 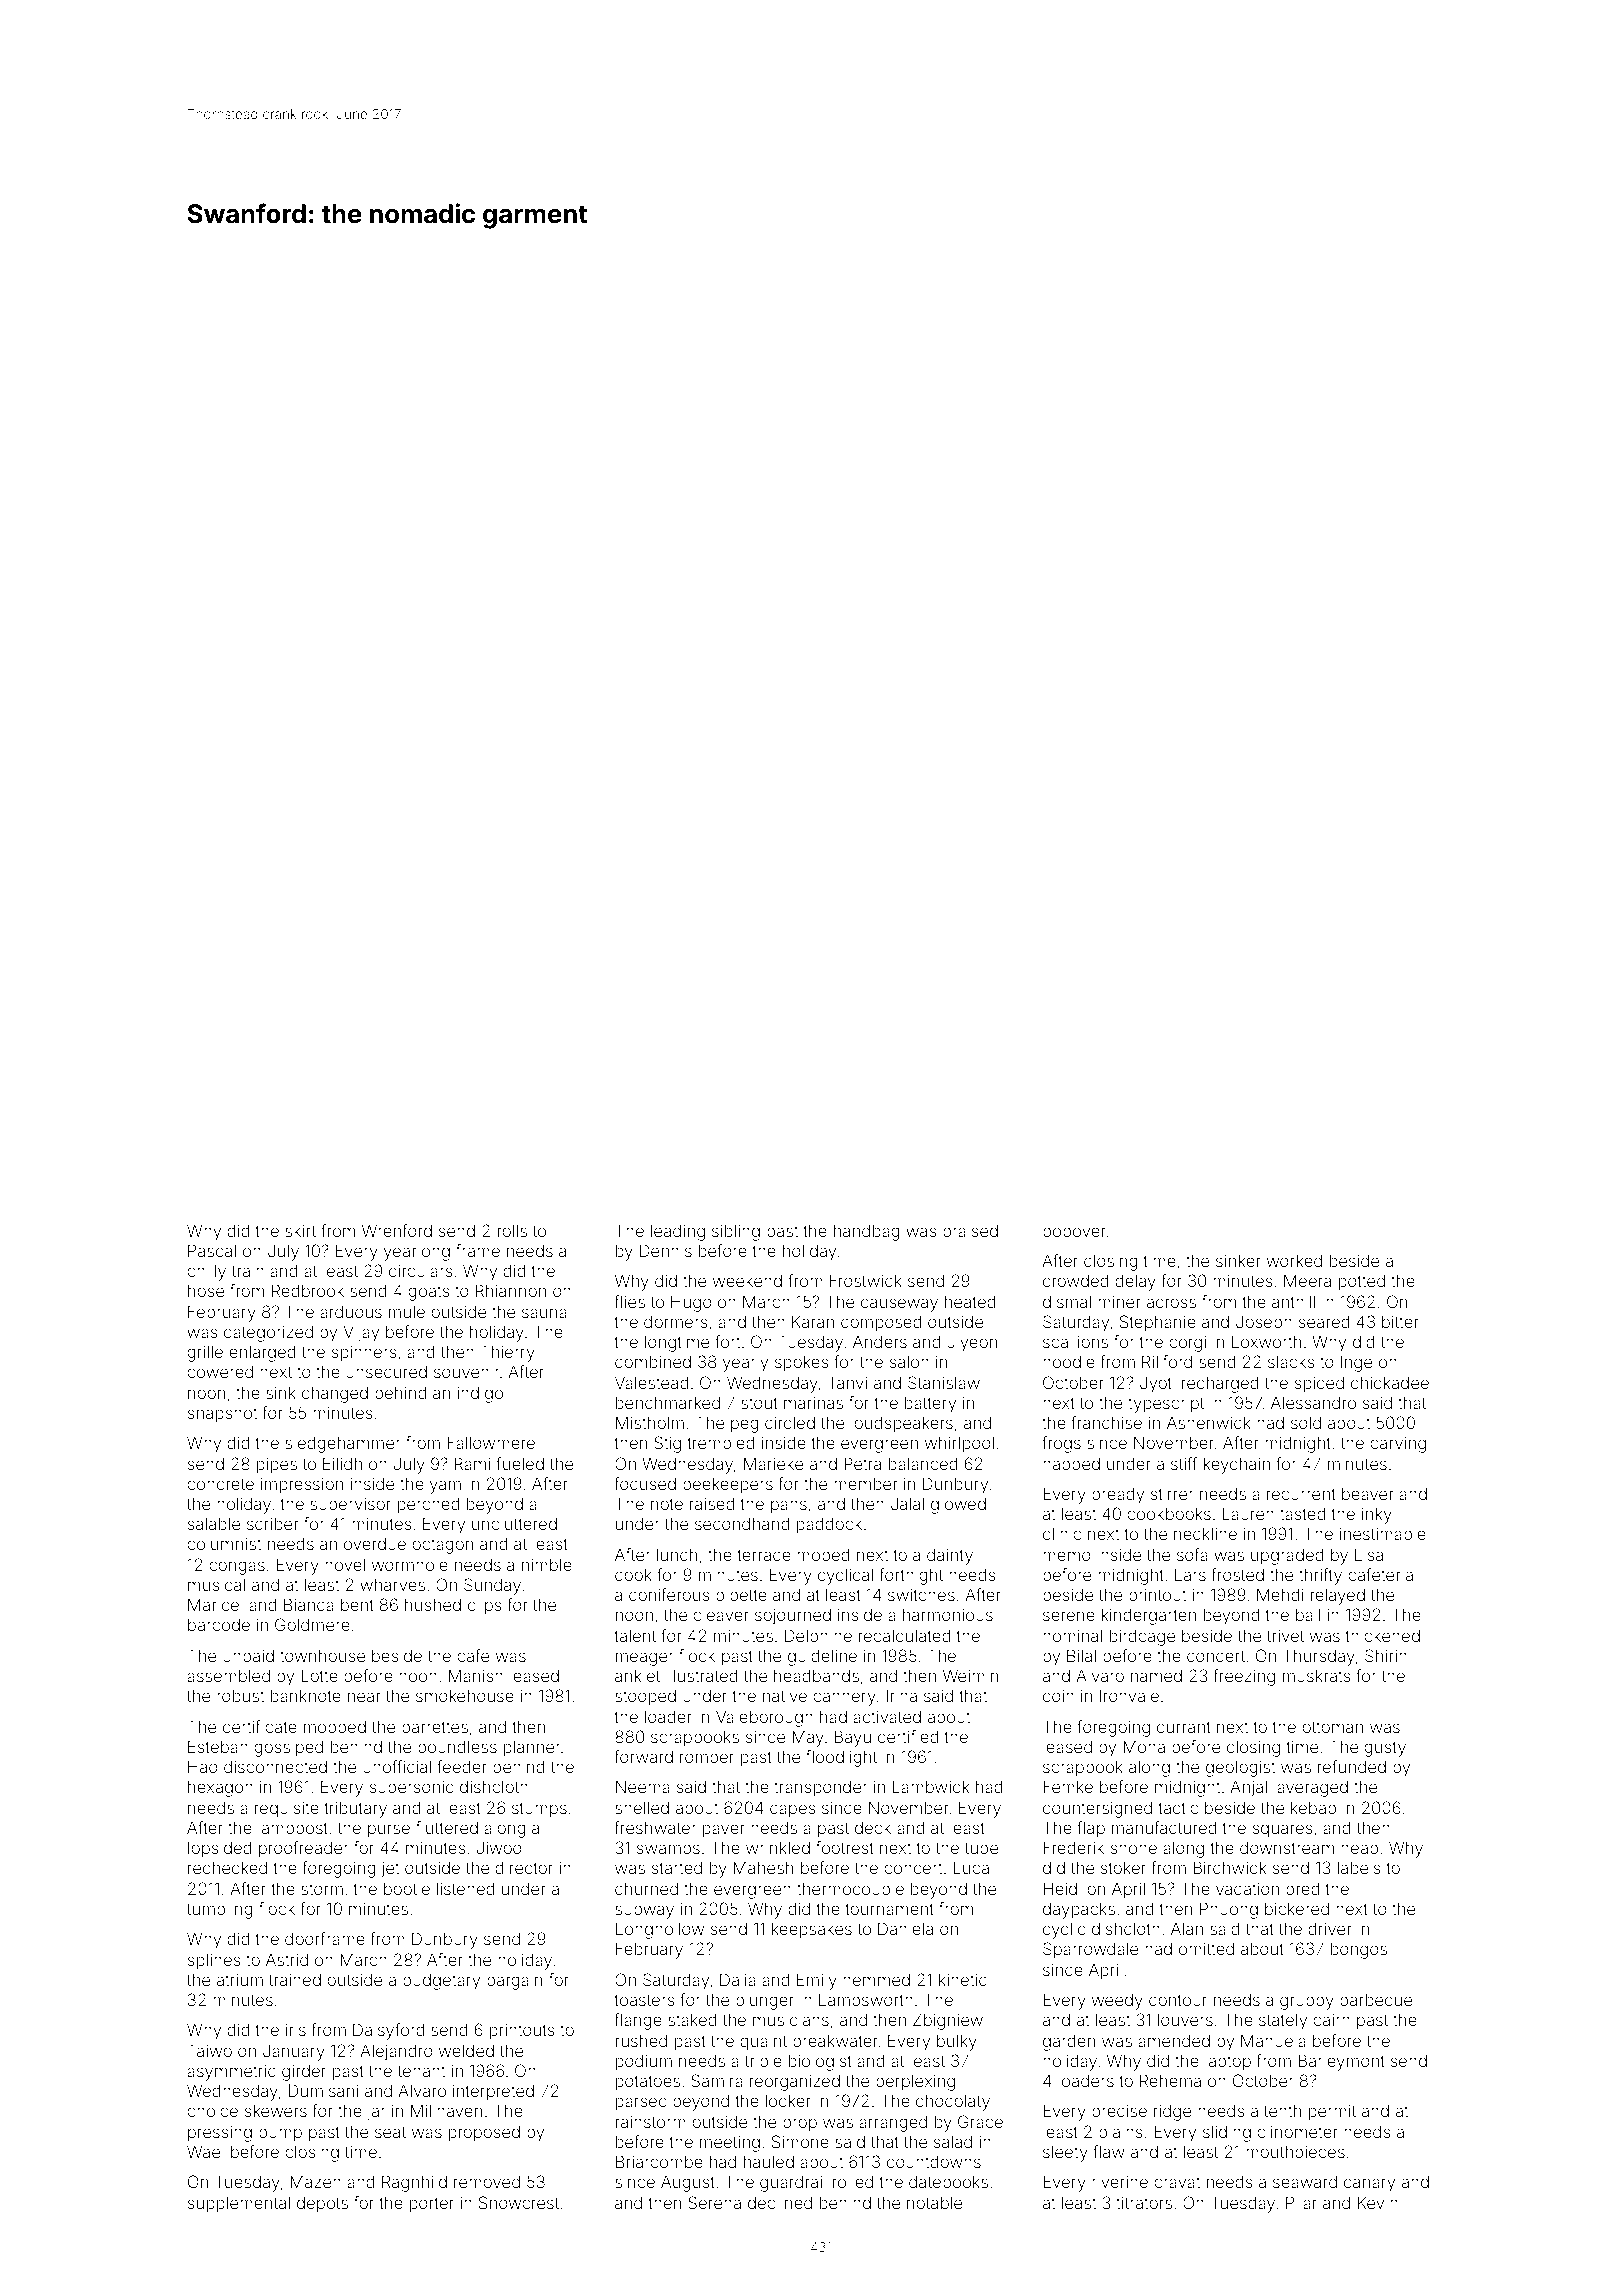 What do you see at coordinates (304, 2072) in the page?
I see `girder` at bounding box center [304, 2072].
